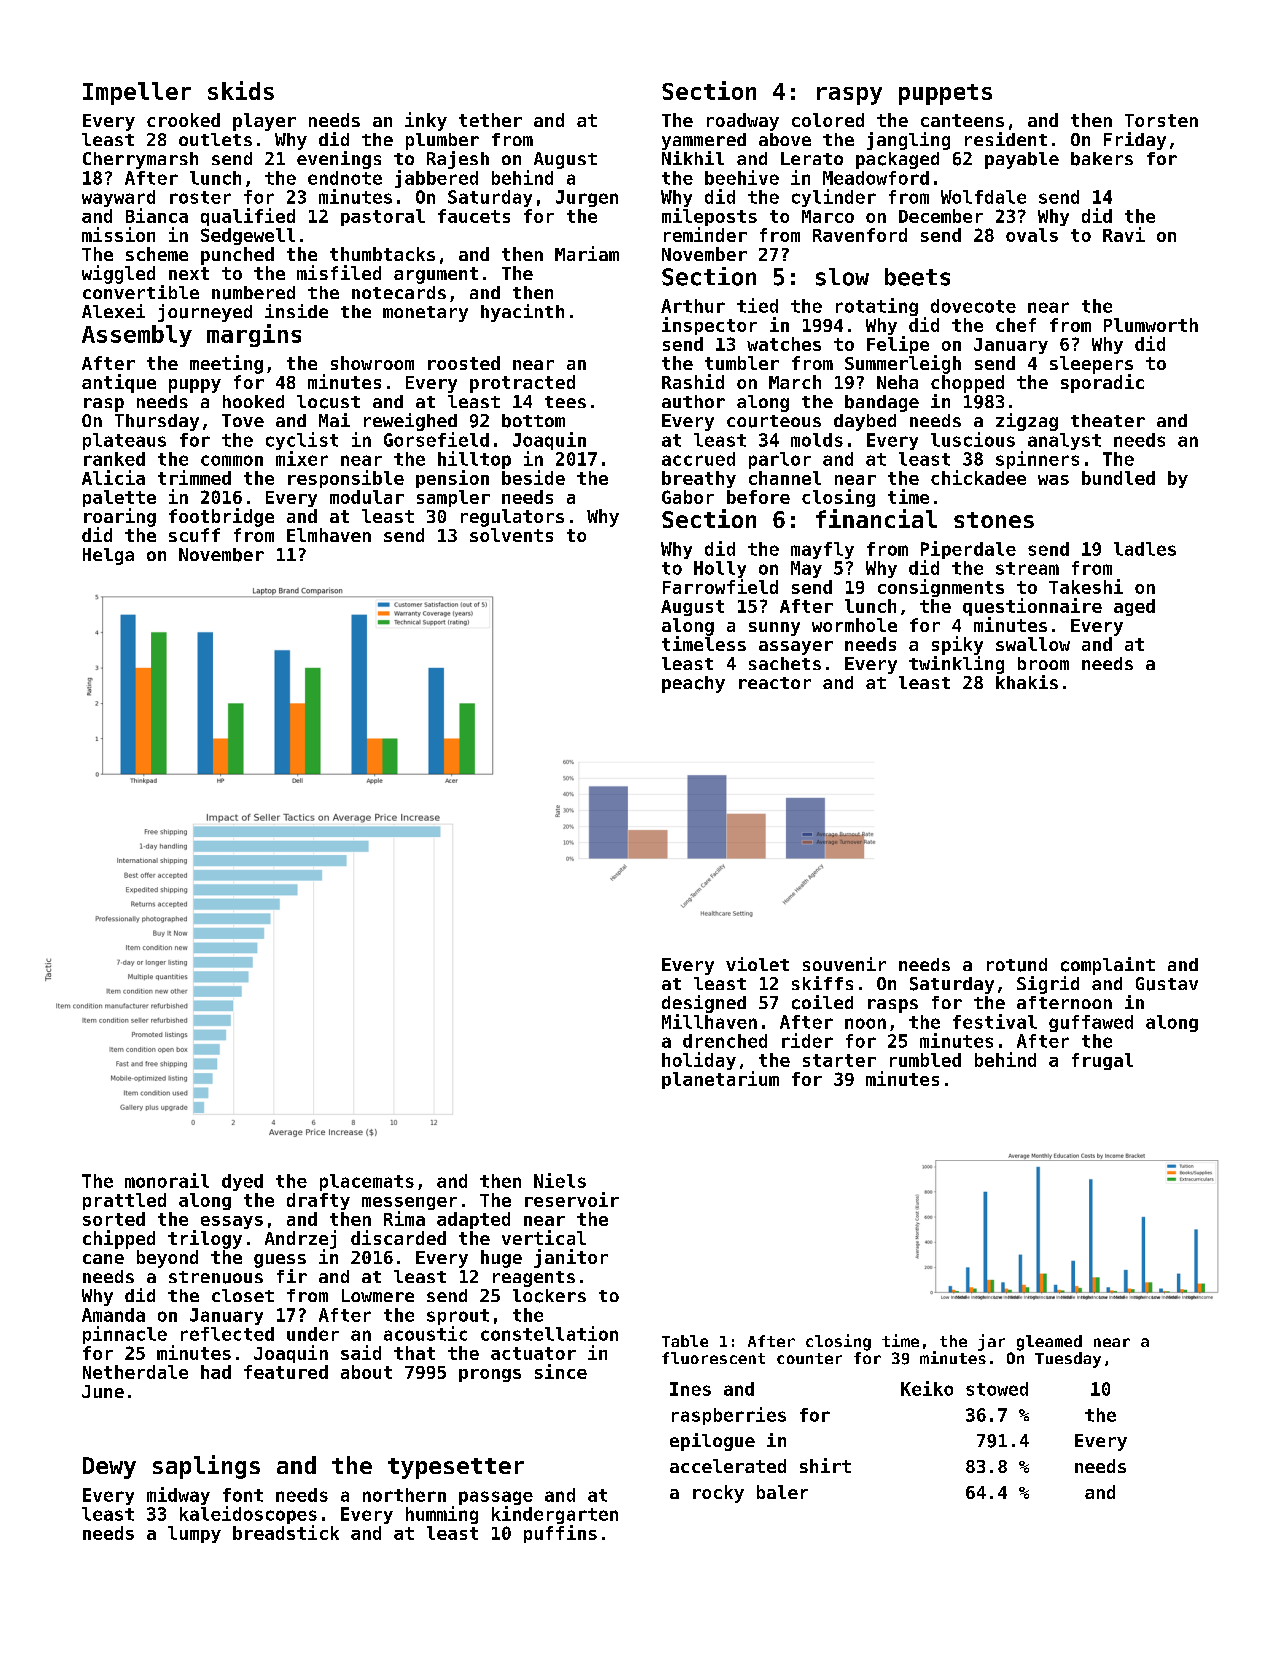  Describe the element at coordinates (825, 1465) in the screenshot. I see `shirt` at that location.
